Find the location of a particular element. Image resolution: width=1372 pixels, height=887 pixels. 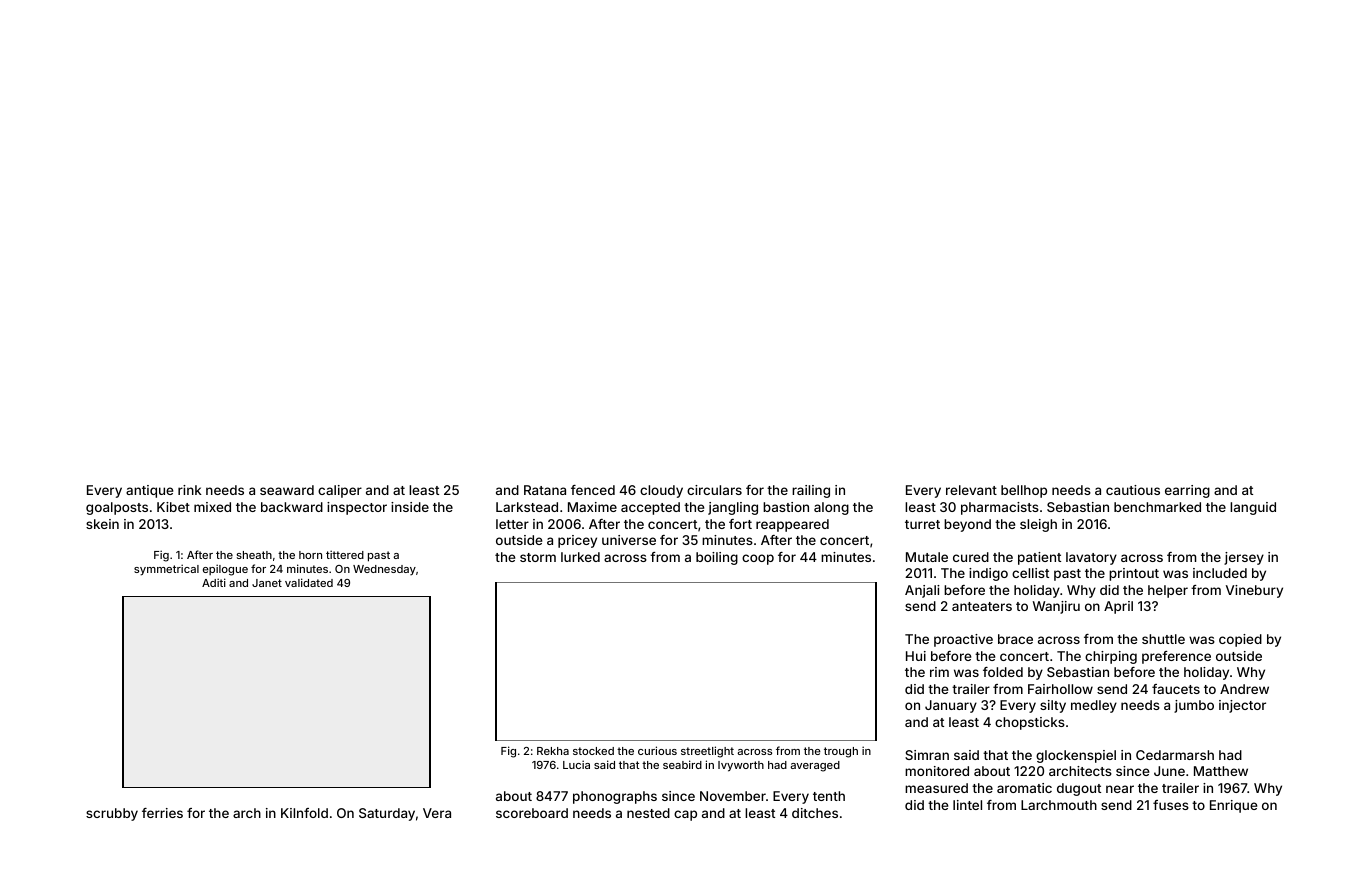

Saturday is located at coordinates (387, 814).
